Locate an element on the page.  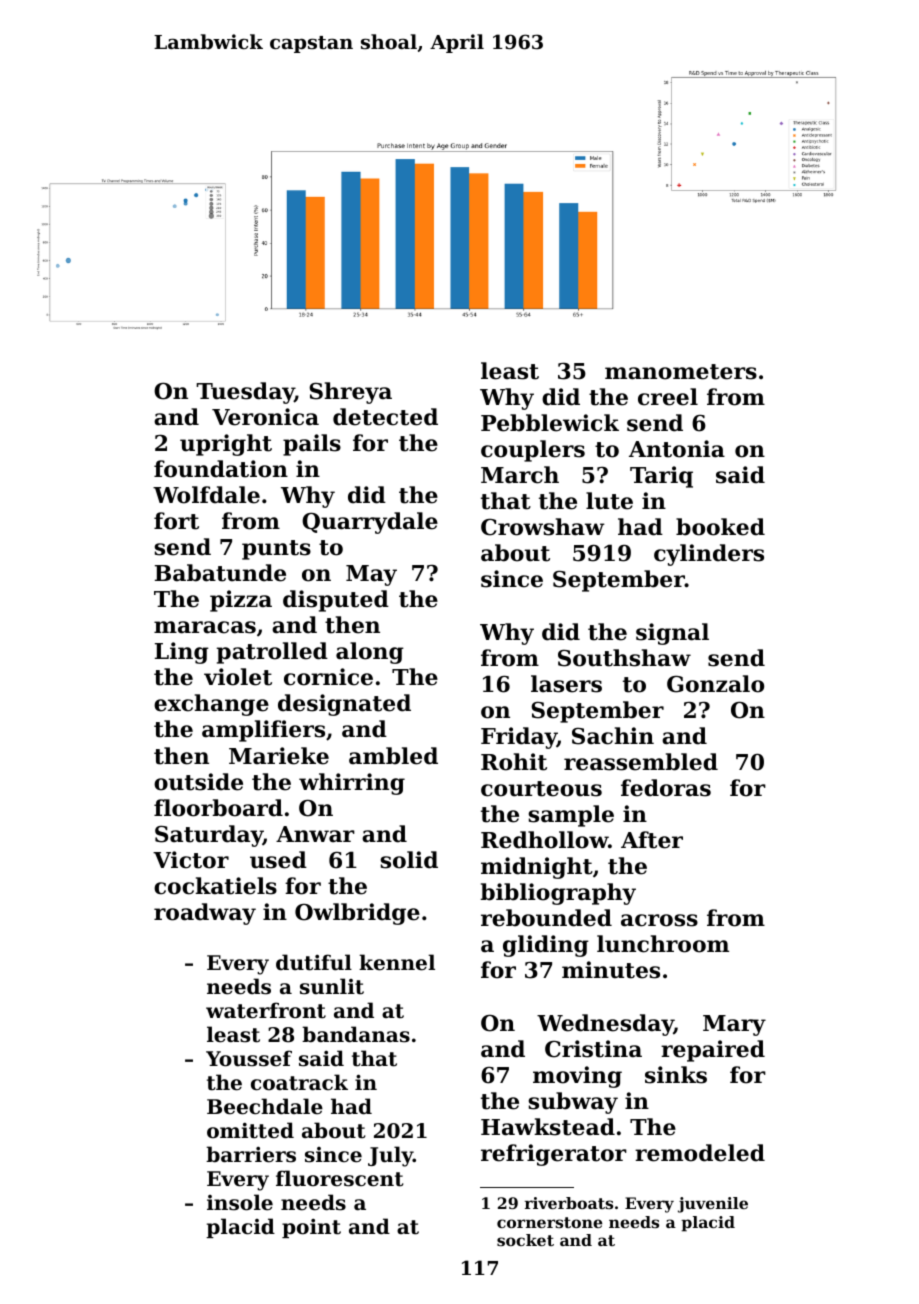
detected is located at coordinates (385, 417).
